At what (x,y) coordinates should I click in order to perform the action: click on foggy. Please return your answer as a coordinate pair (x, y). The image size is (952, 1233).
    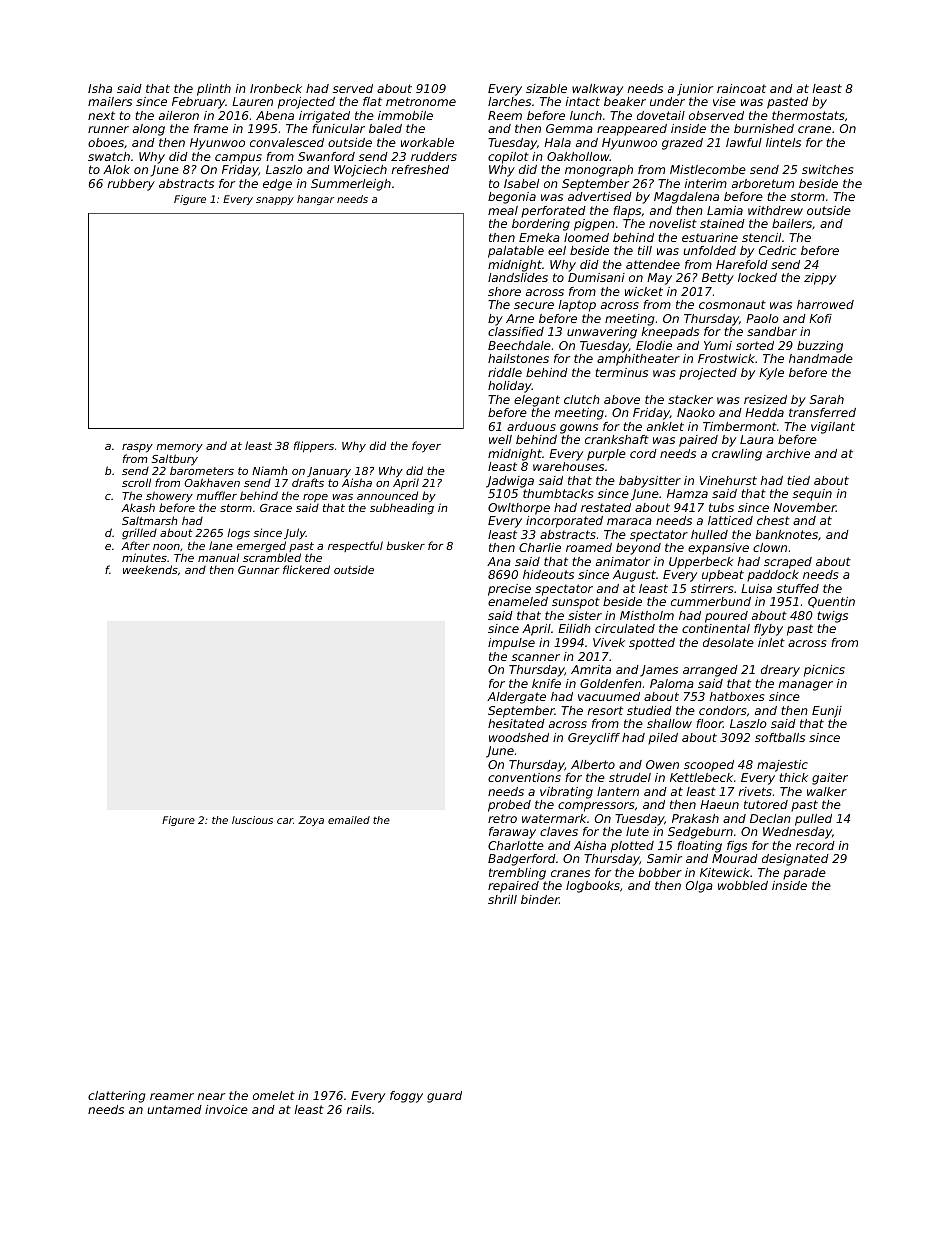
    Looking at the image, I should click on (406, 1097).
